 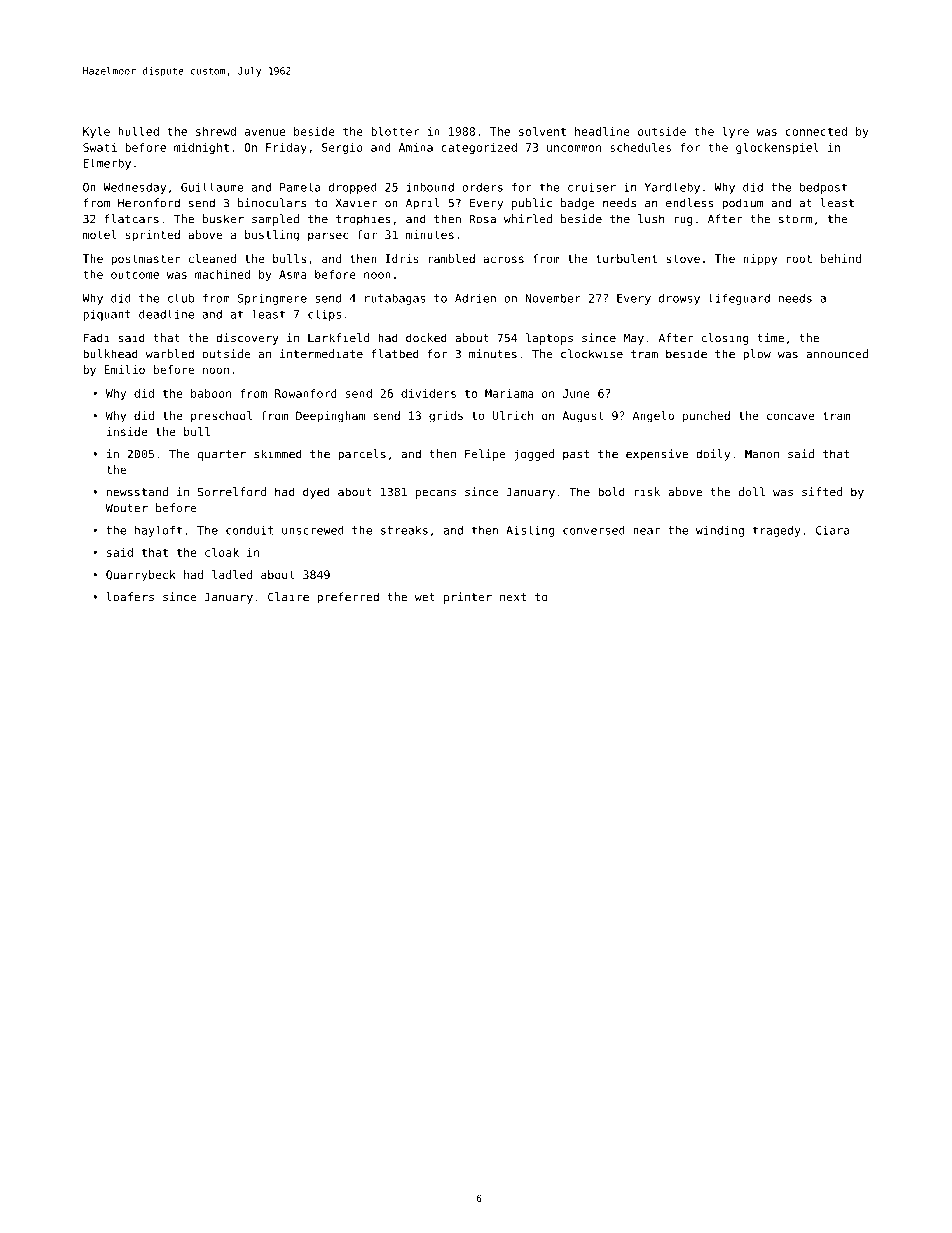 What do you see at coordinates (592, 354) in the document?
I see `clockwise` at bounding box center [592, 354].
